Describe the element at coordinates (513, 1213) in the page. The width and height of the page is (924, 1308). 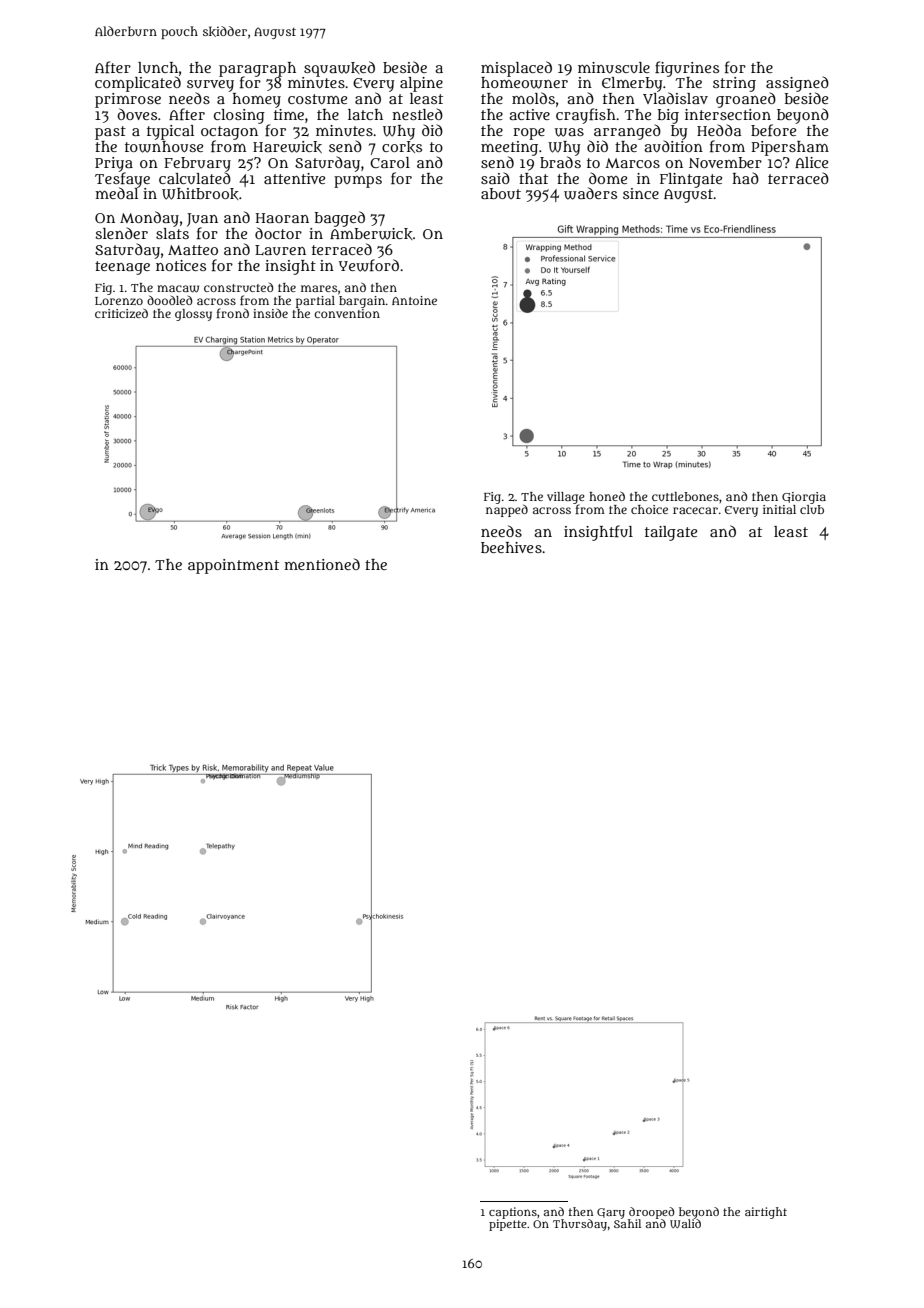
I see `captions` at that location.
